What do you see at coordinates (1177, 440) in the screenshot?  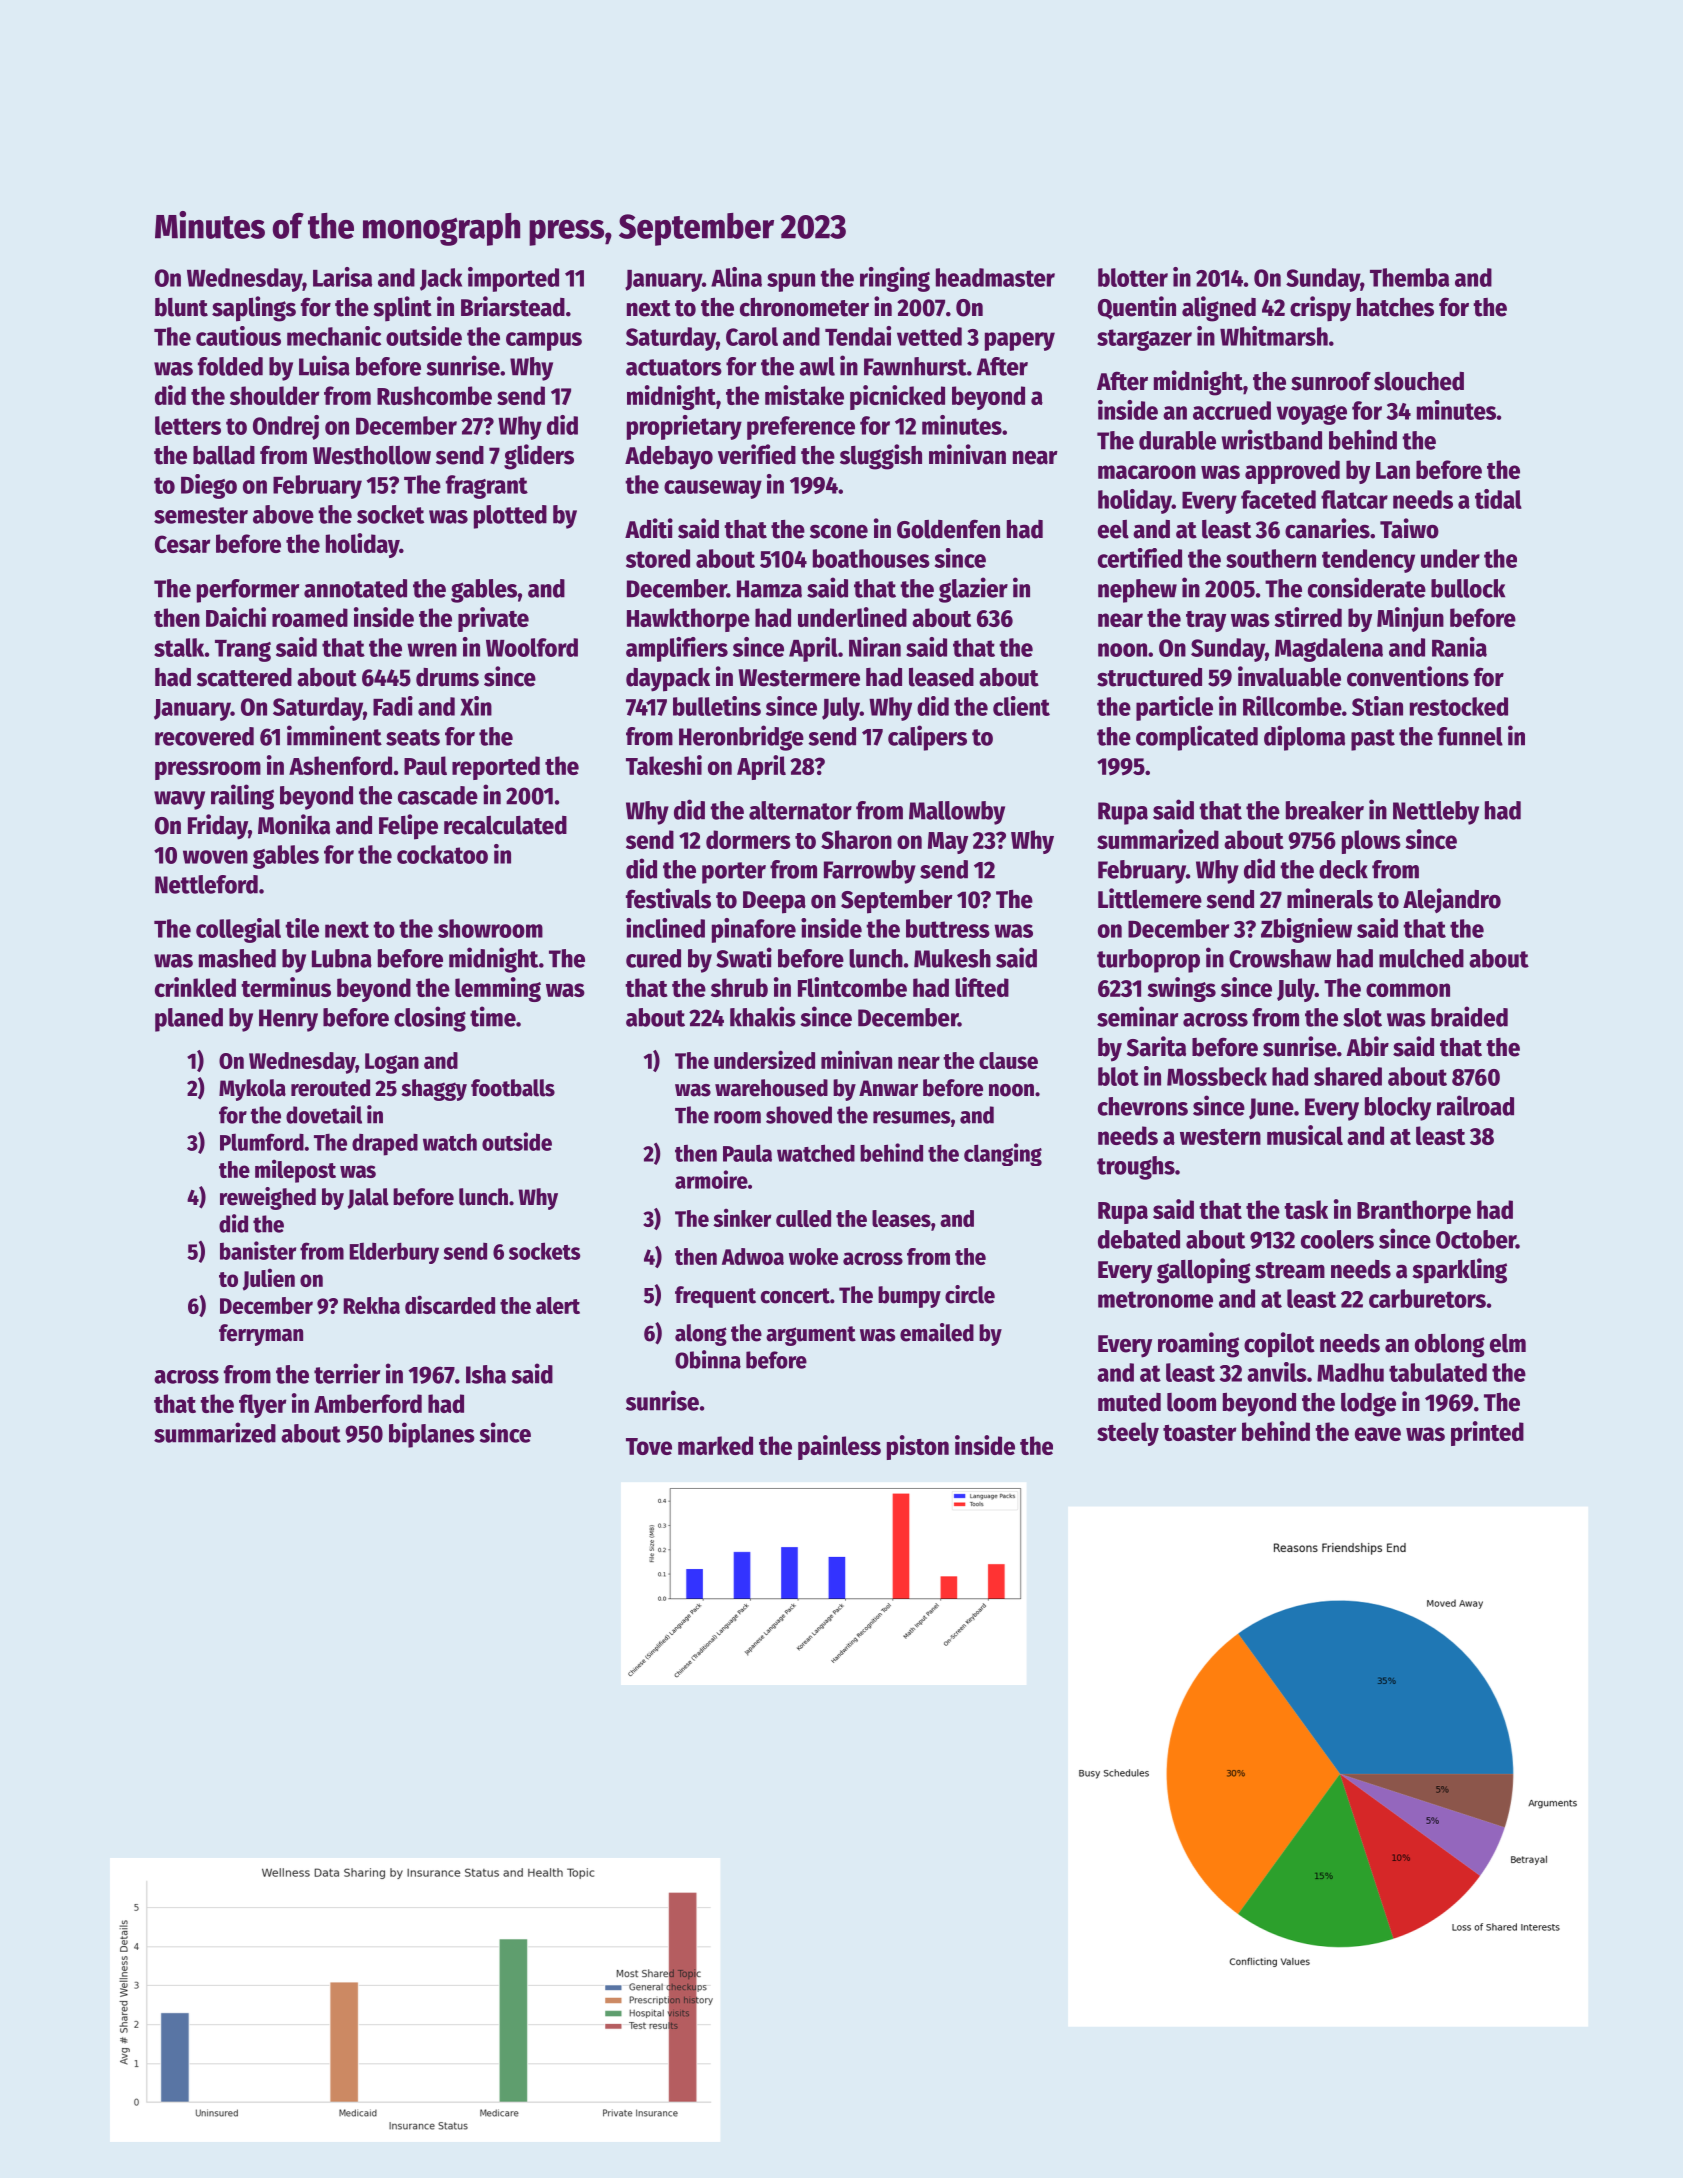 I see `durable` at bounding box center [1177, 440].
